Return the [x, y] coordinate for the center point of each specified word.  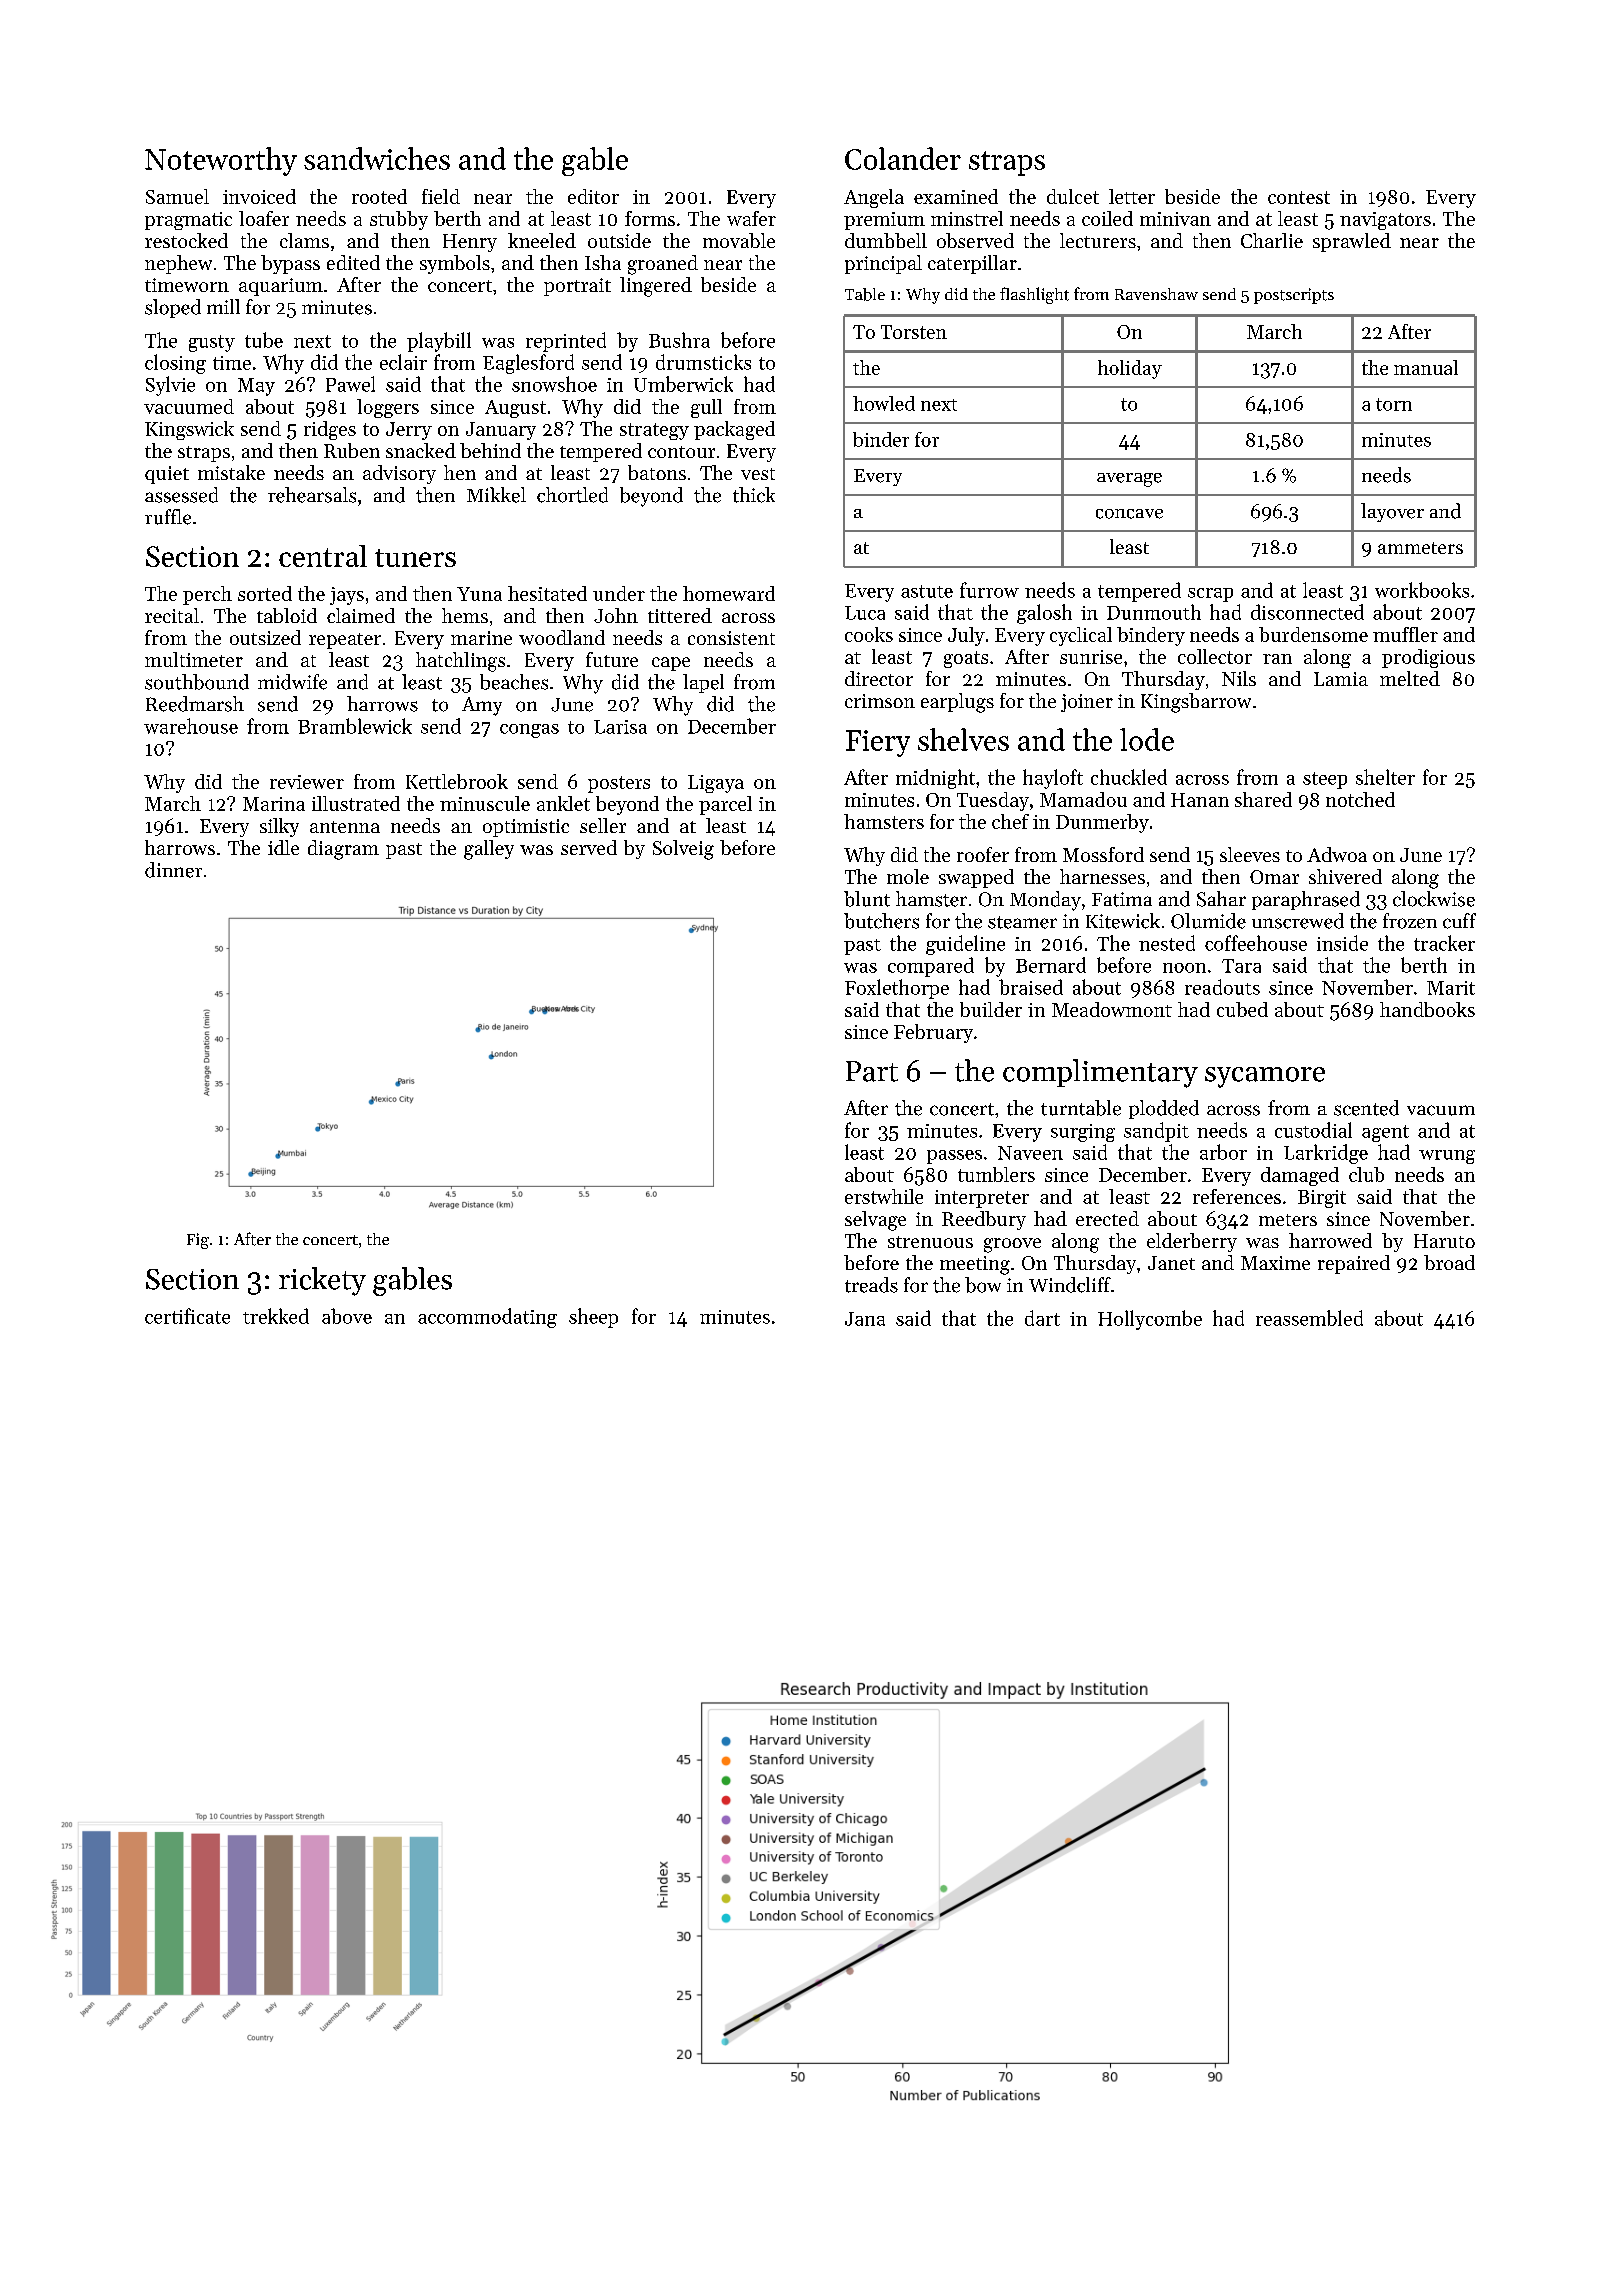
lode [1147, 739]
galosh [1044, 614]
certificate [187, 1316]
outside [619, 240]
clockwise [1434, 899]
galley [489, 850]
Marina [274, 804]
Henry [470, 243]
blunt [867, 899]
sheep [593, 1318]
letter [1132, 196]
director [879, 678]
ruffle [168, 517]
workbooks [1422, 590]
